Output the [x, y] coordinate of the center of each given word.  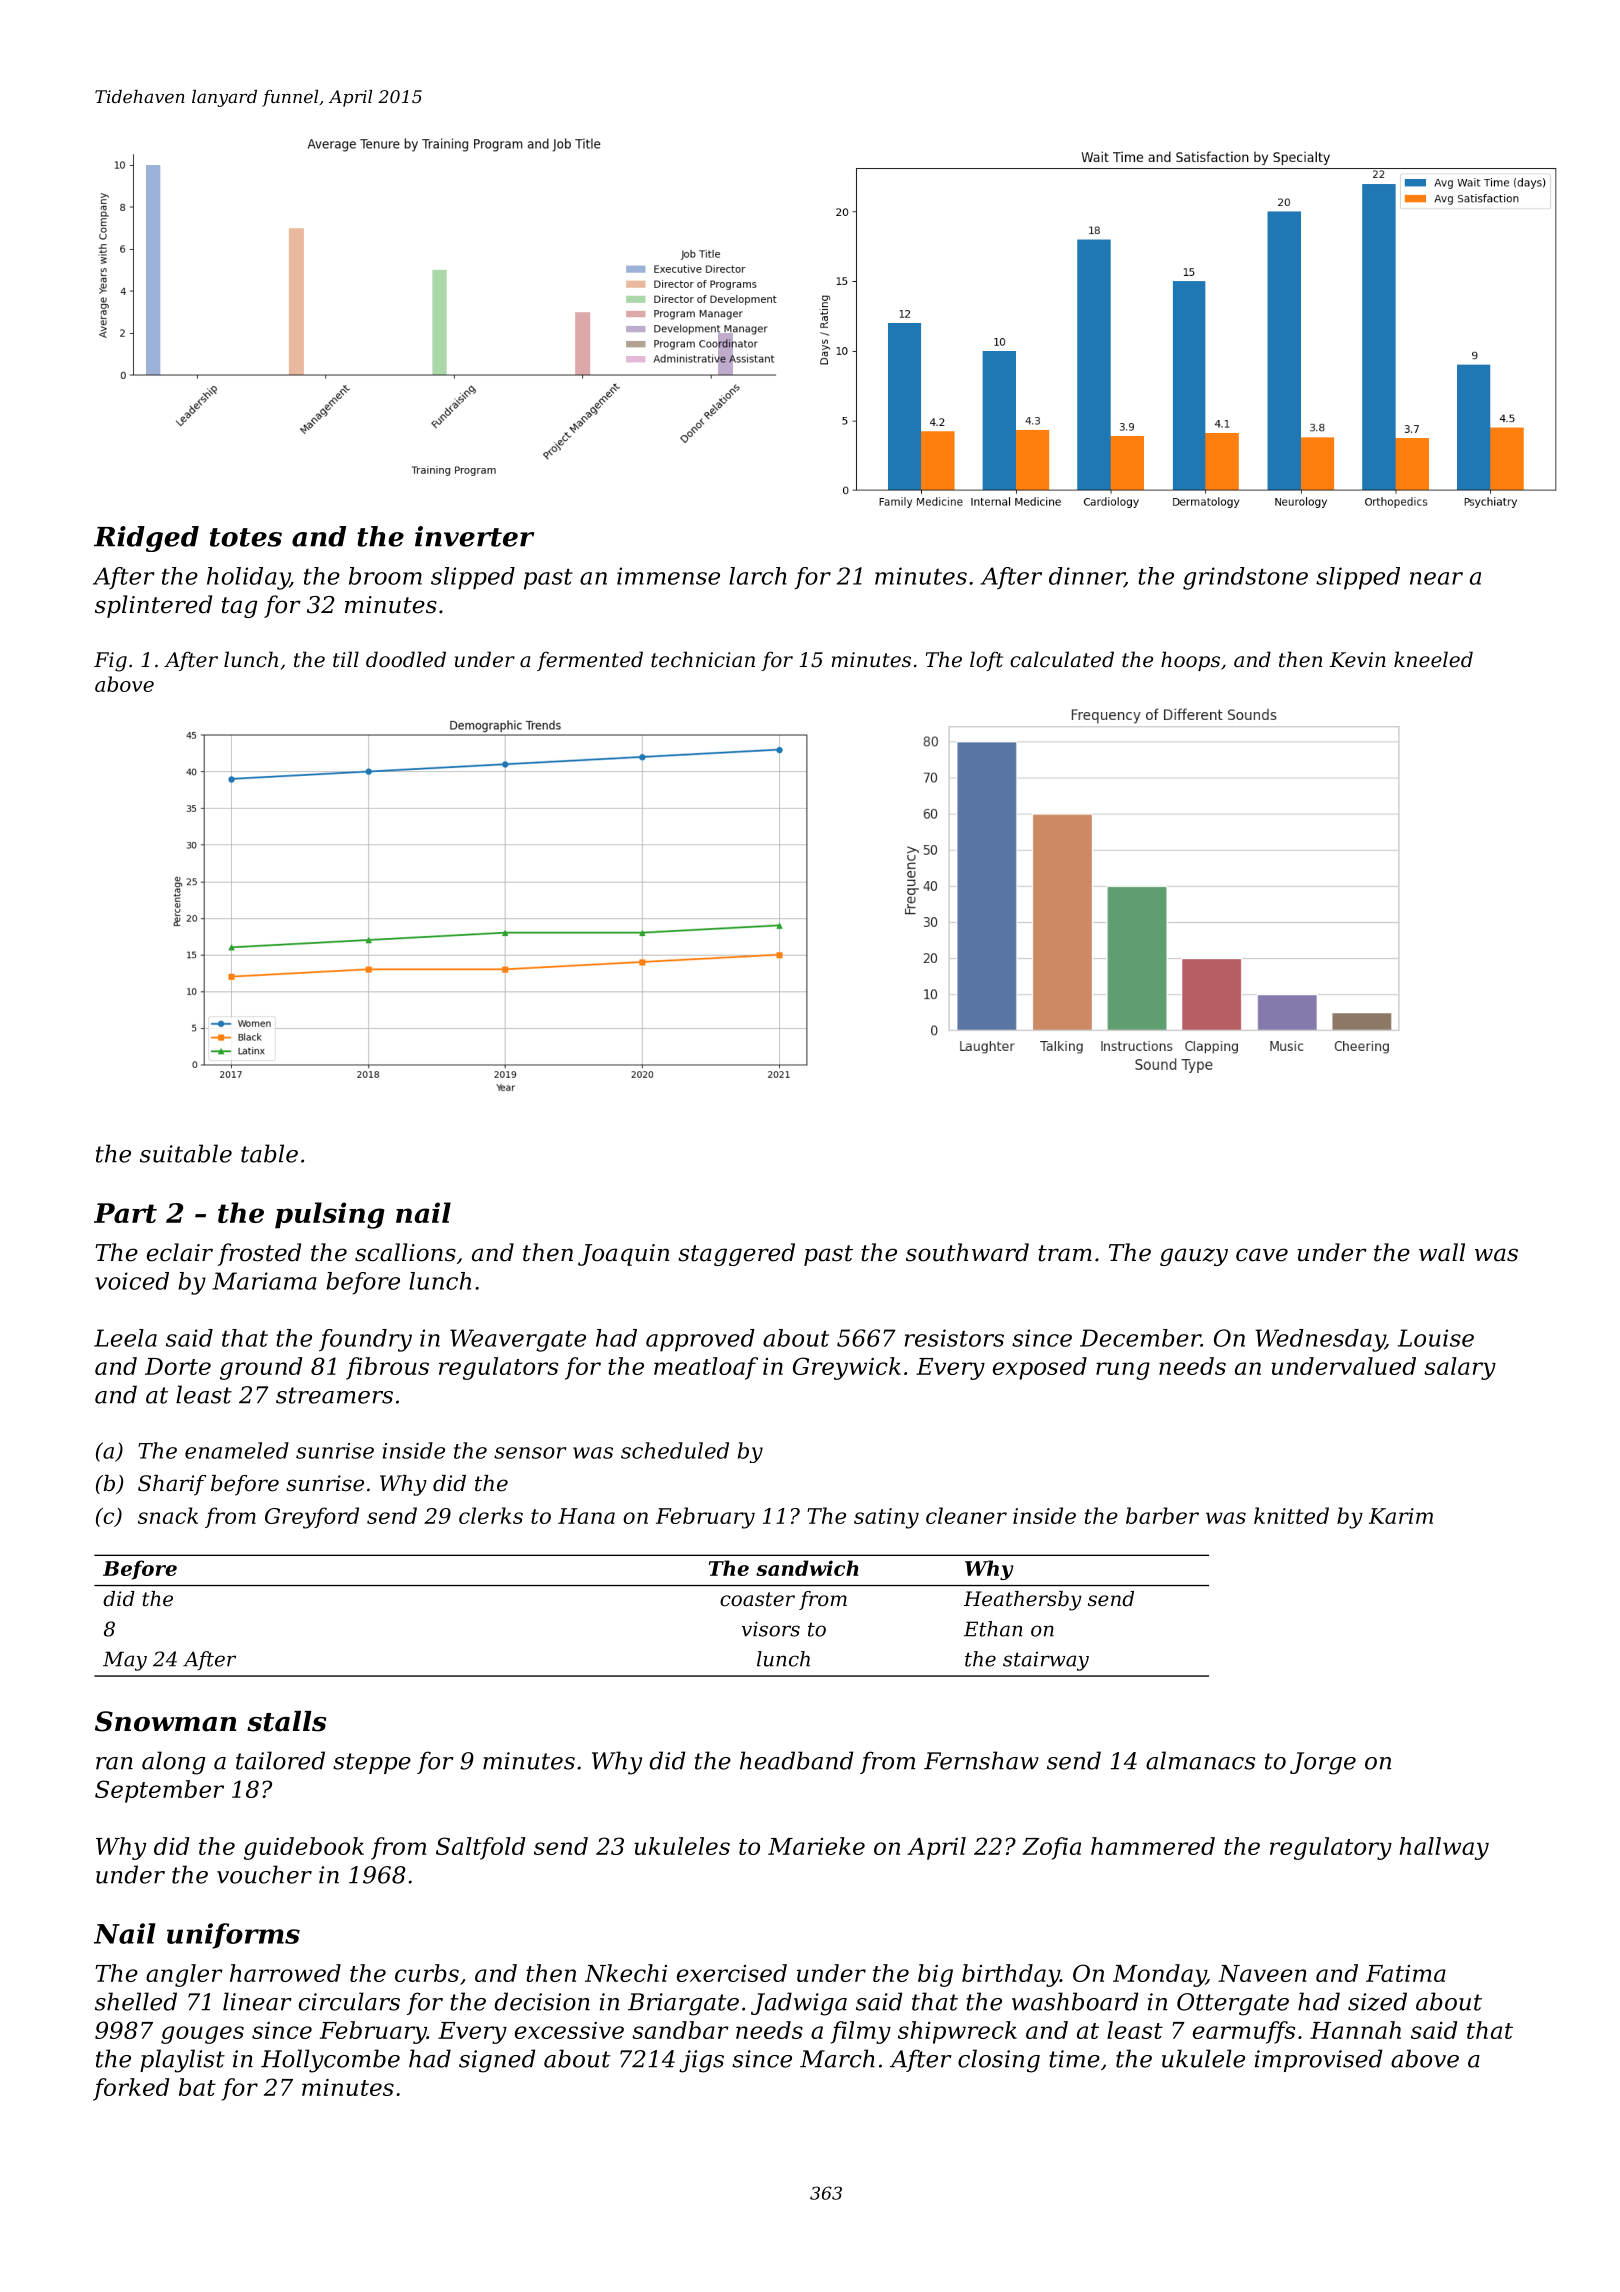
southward [967, 1252]
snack [168, 1515]
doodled [406, 659]
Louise [1436, 1338]
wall [1442, 1252]
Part [125, 1213]
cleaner [966, 1515]
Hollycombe [330, 2061]
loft [986, 661]
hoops [1190, 661]
